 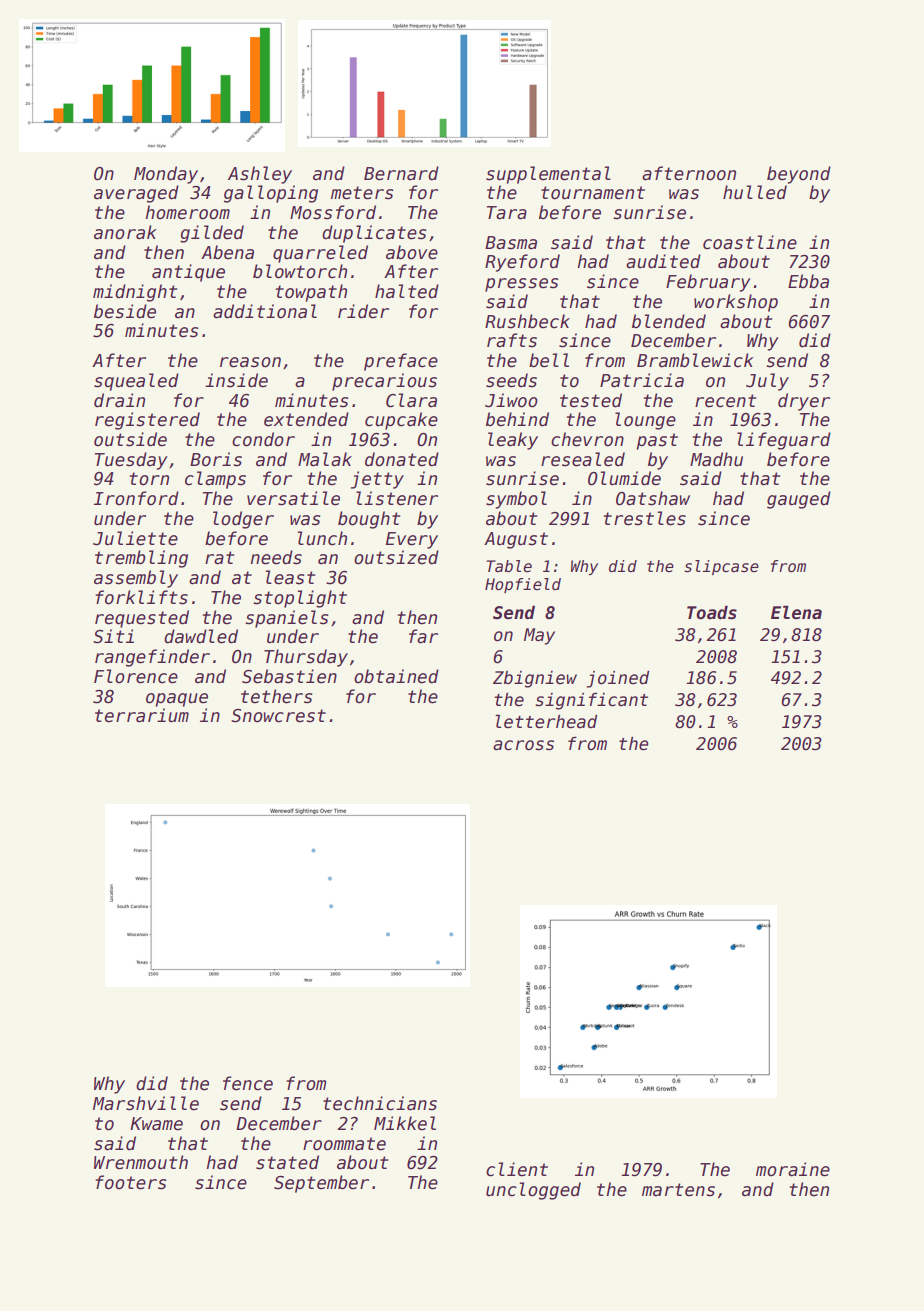 What do you see at coordinates (678, 1190) in the screenshot?
I see `martens` at bounding box center [678, 1190].
